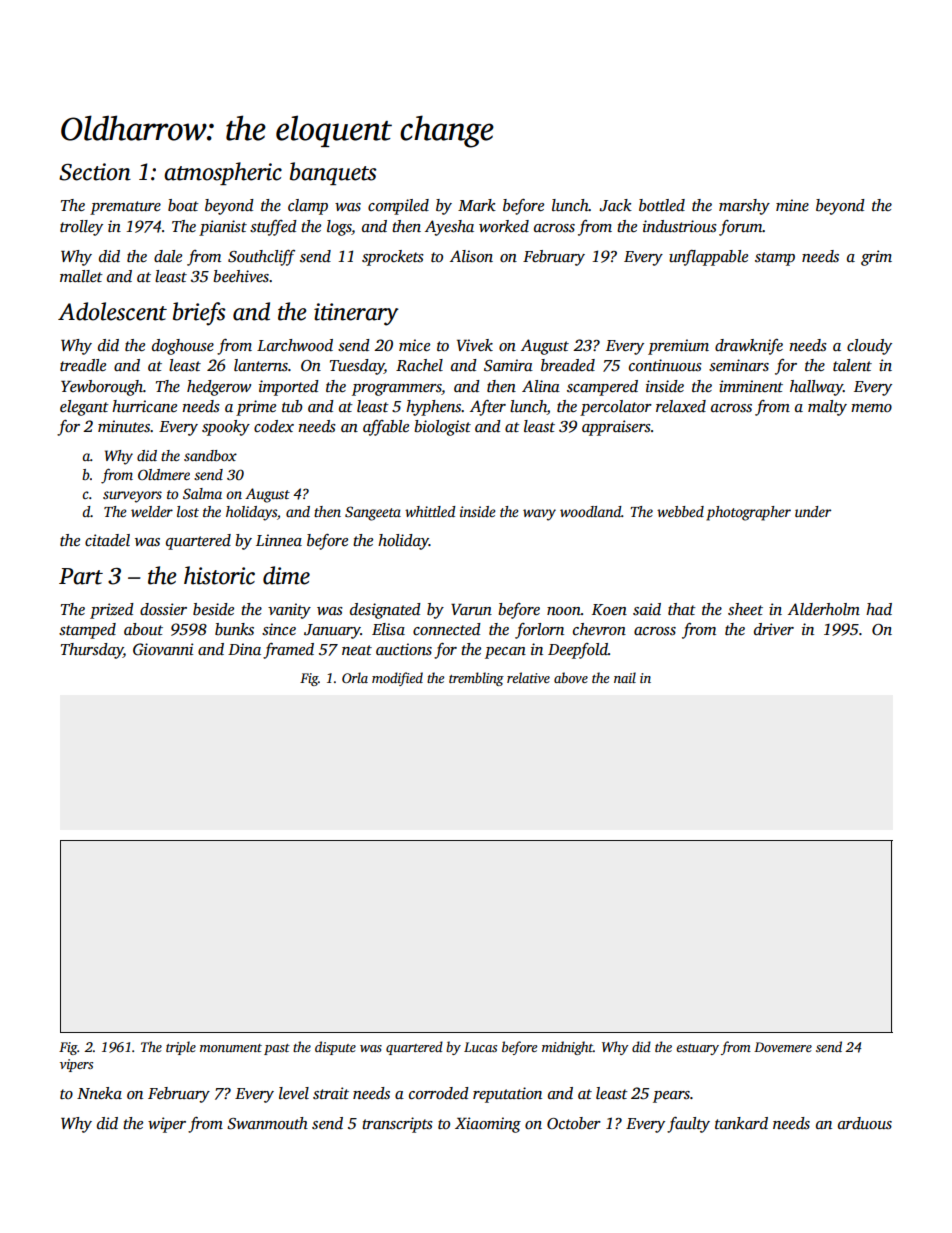  I want to click on briefs, so click(199, 314).
